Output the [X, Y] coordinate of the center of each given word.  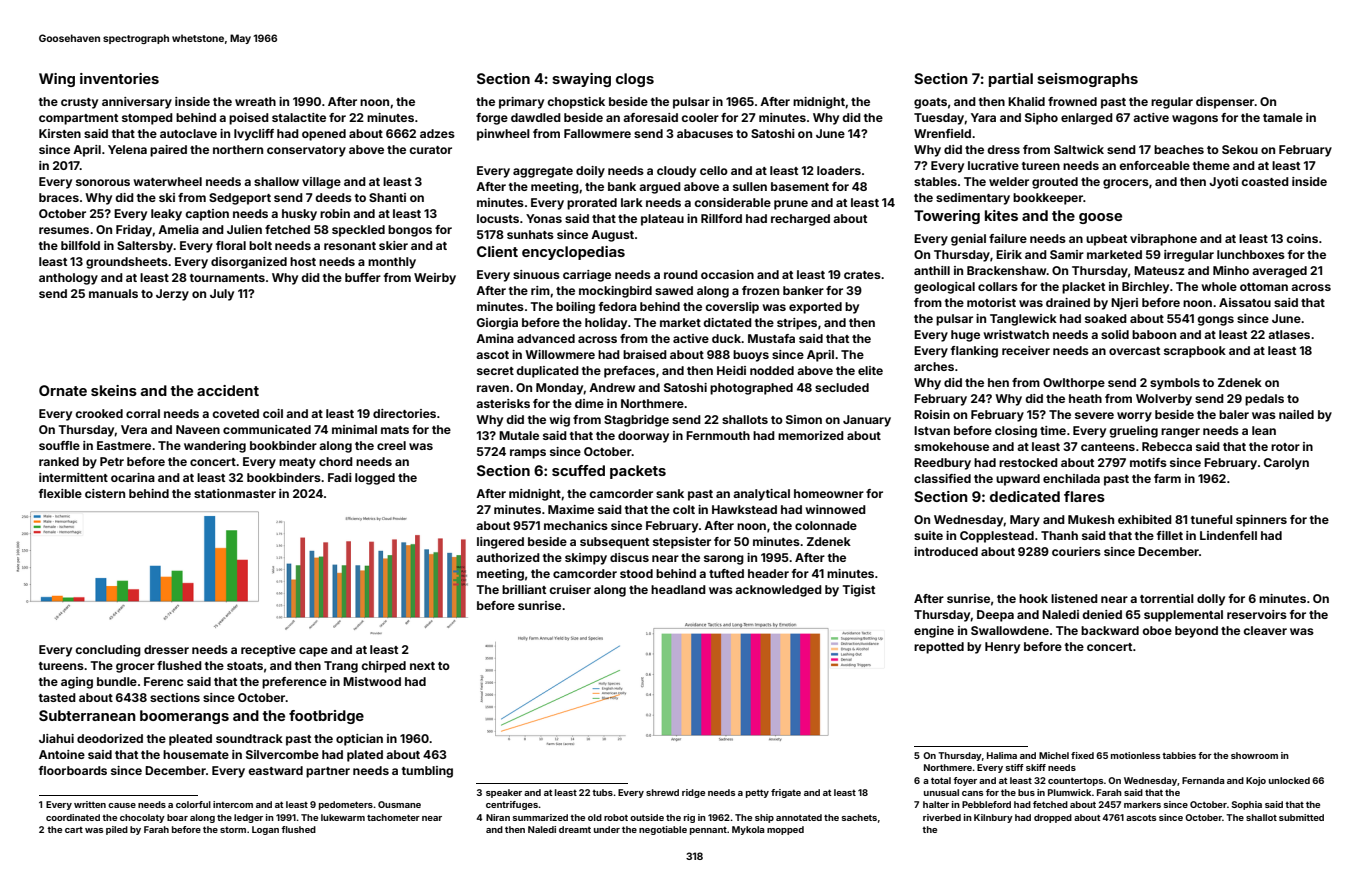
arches [934, 366]
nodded [772, 370]
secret [495, 371]
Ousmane [399, 804]
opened [324, 135]
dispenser [1225, 103]
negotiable [663, 830]
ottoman [1264, 287]
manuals [113, 293]
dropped [1053, 818]
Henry [1002, 648]
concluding [108, 651]
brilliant [524, 589]
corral [143, 413]
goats [930, 103]
